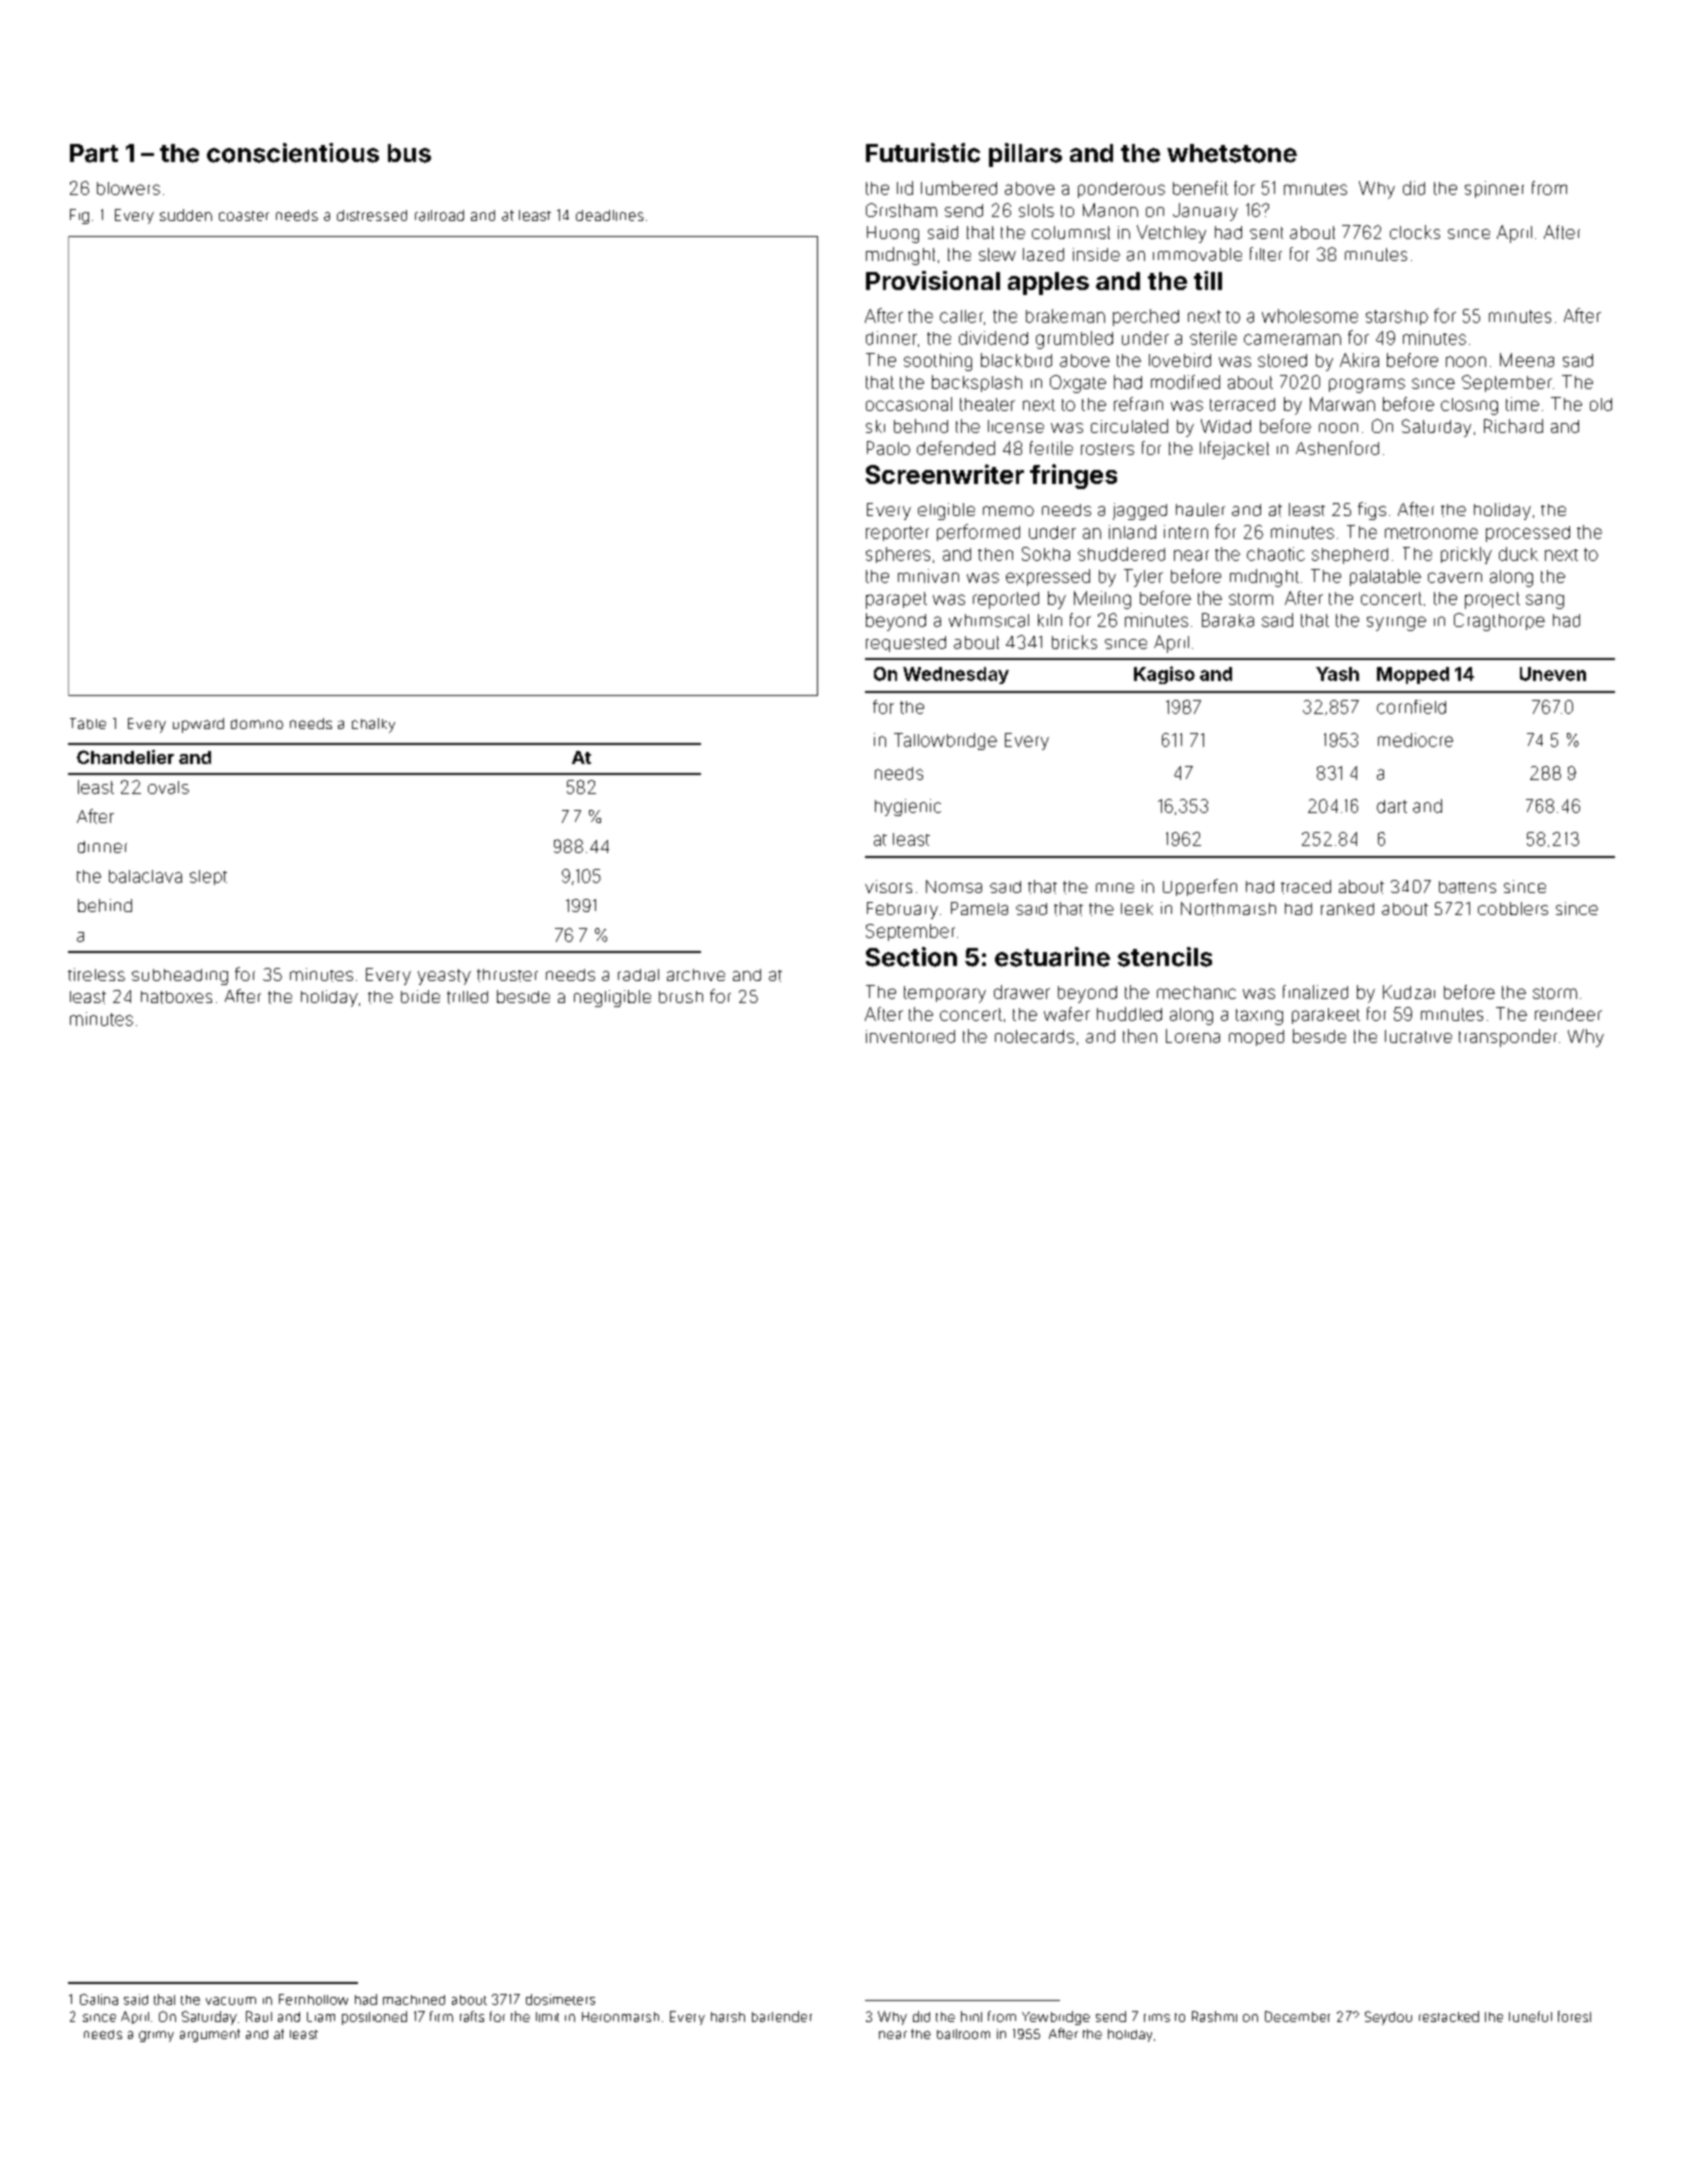 The height and width of the screenshot is (2178, 1683). I want to click on hatboxes, so click(176, 997).
